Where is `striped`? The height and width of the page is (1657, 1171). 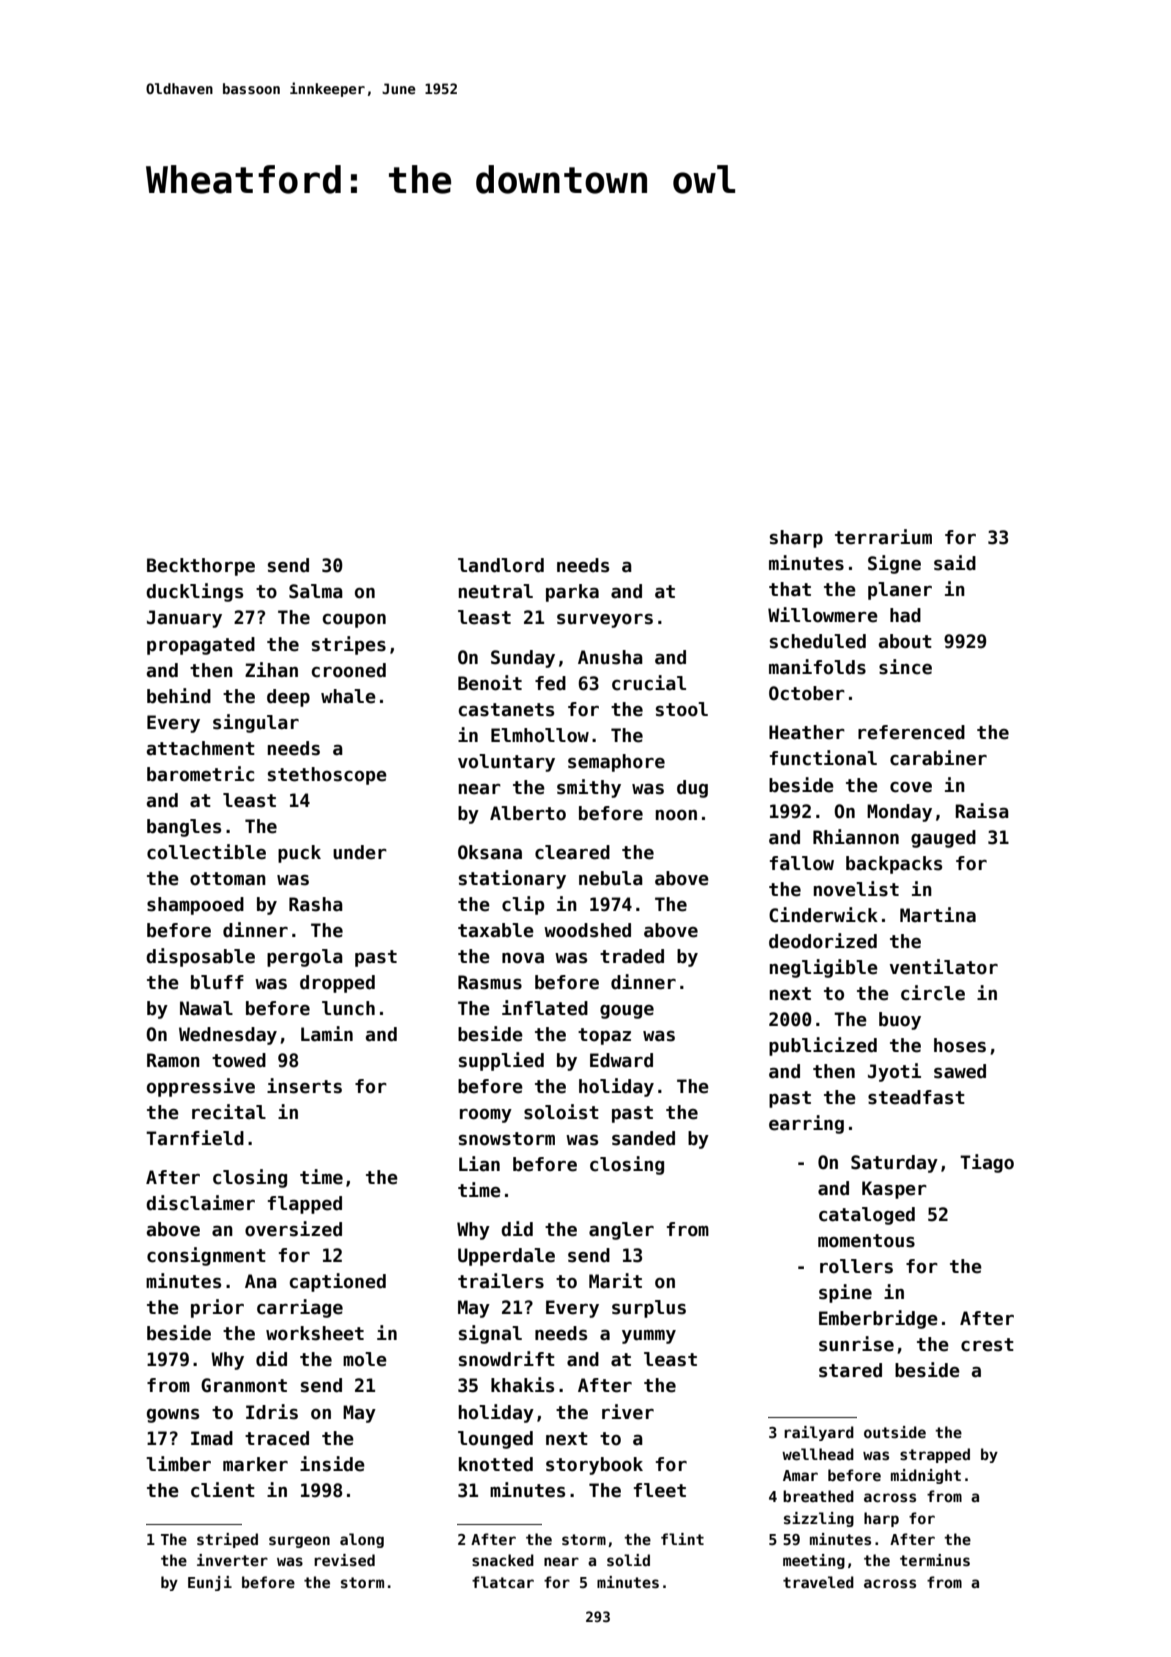
striped is located at coordinates (227, 1540).
